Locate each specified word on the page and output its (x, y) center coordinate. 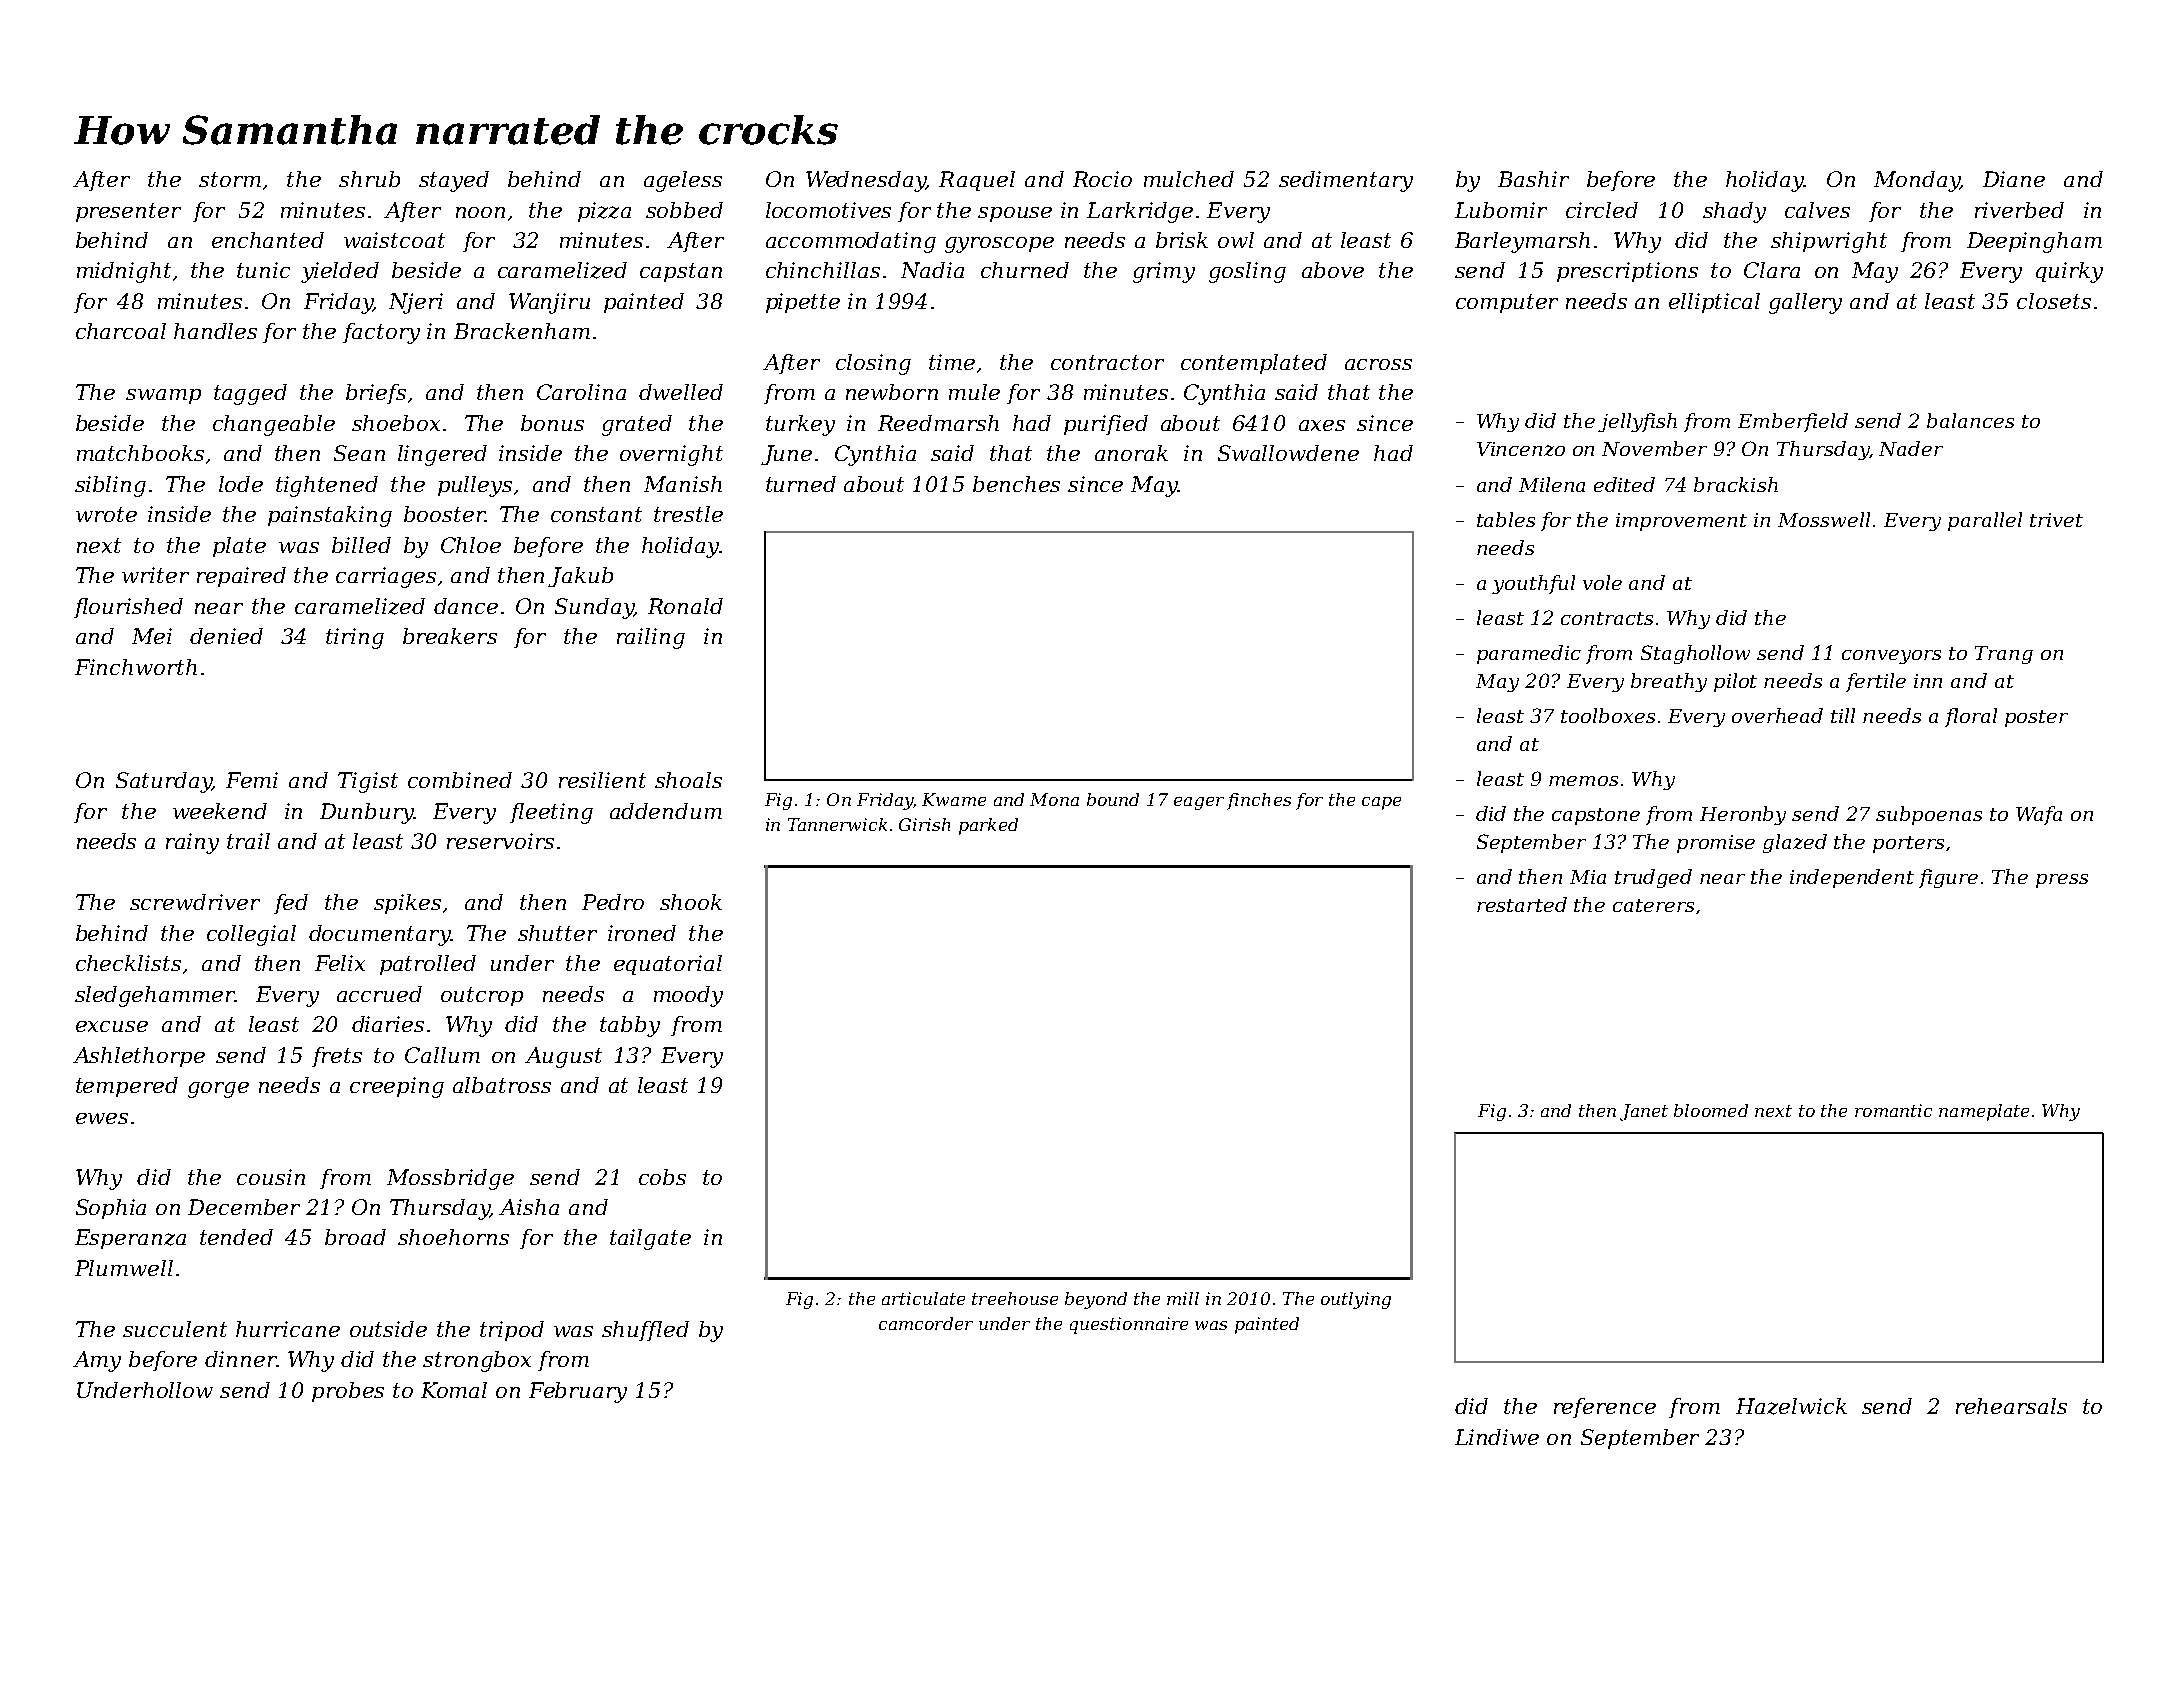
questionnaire (1129, 1325)
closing (873, 364)
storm (230, 179)
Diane (2014, 179)
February (578, 1392)
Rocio (1102, 179)
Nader (1911, 448)
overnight (671, 455)
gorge (218, 1090)
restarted (1522, 904)
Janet (1644, 1112)
